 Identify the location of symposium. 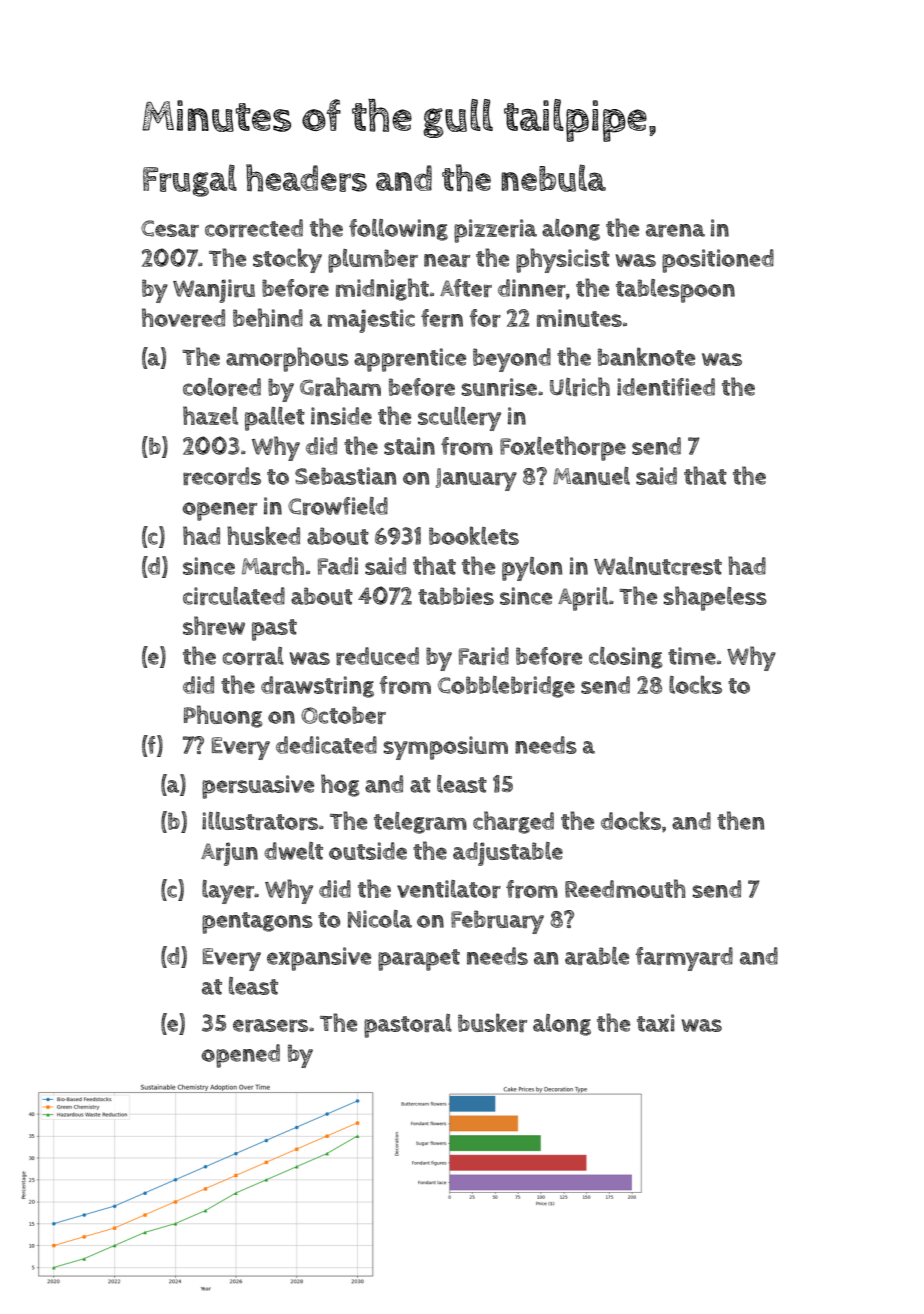
(445, 748).
